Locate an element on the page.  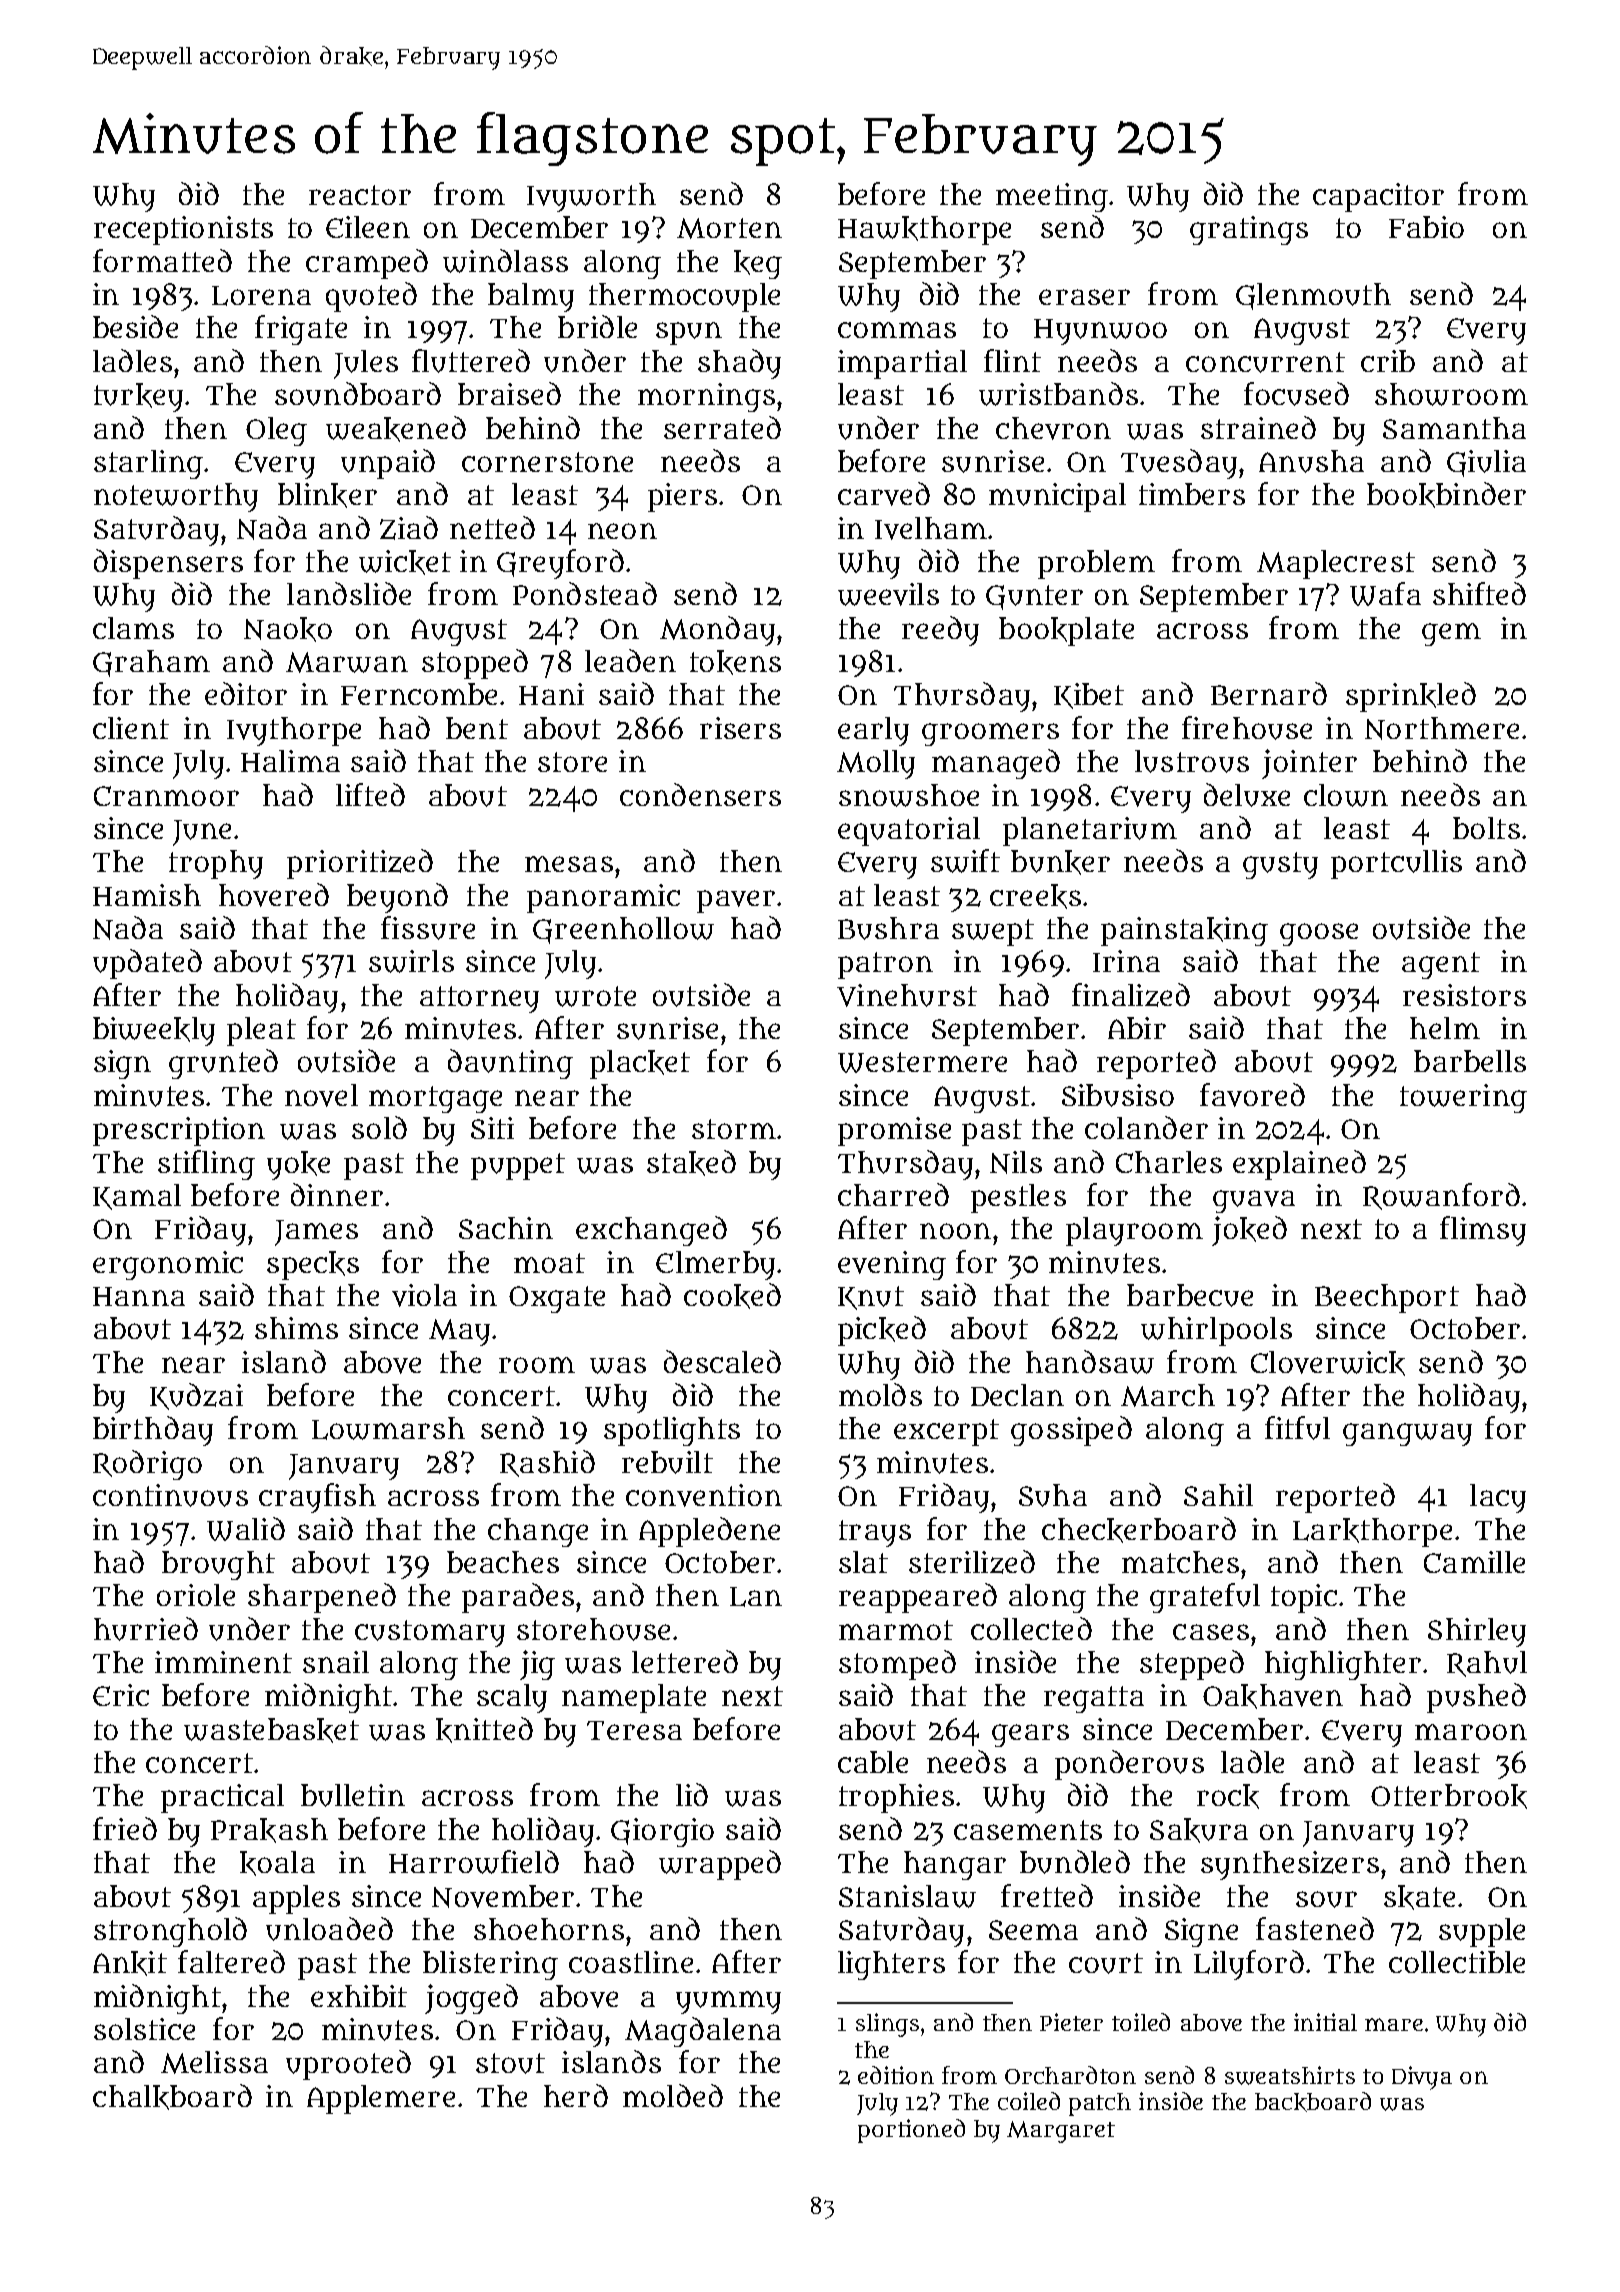
Fabio is located at coordinates (1426, 227).
